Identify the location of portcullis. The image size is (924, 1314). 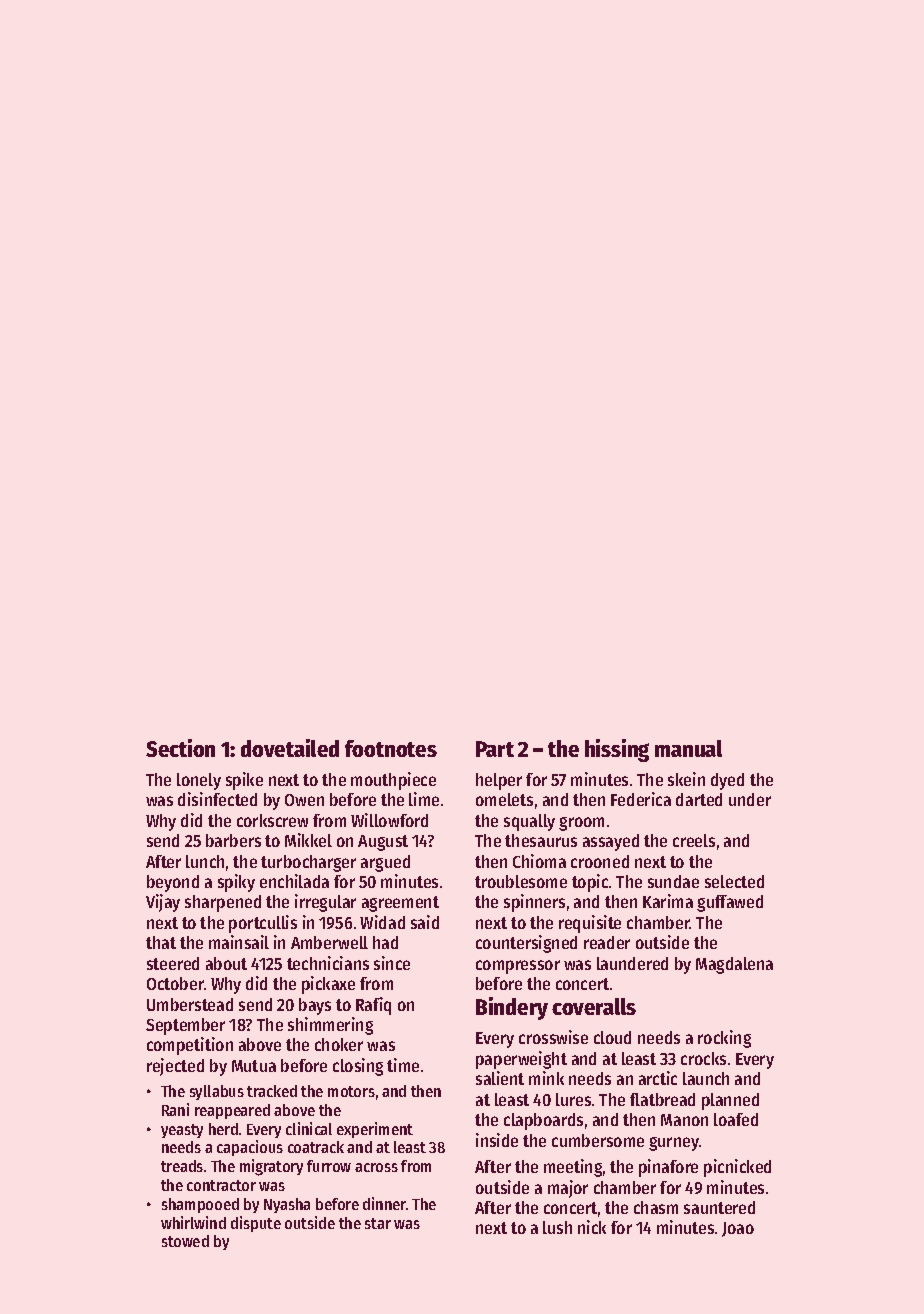
(263, 924).
